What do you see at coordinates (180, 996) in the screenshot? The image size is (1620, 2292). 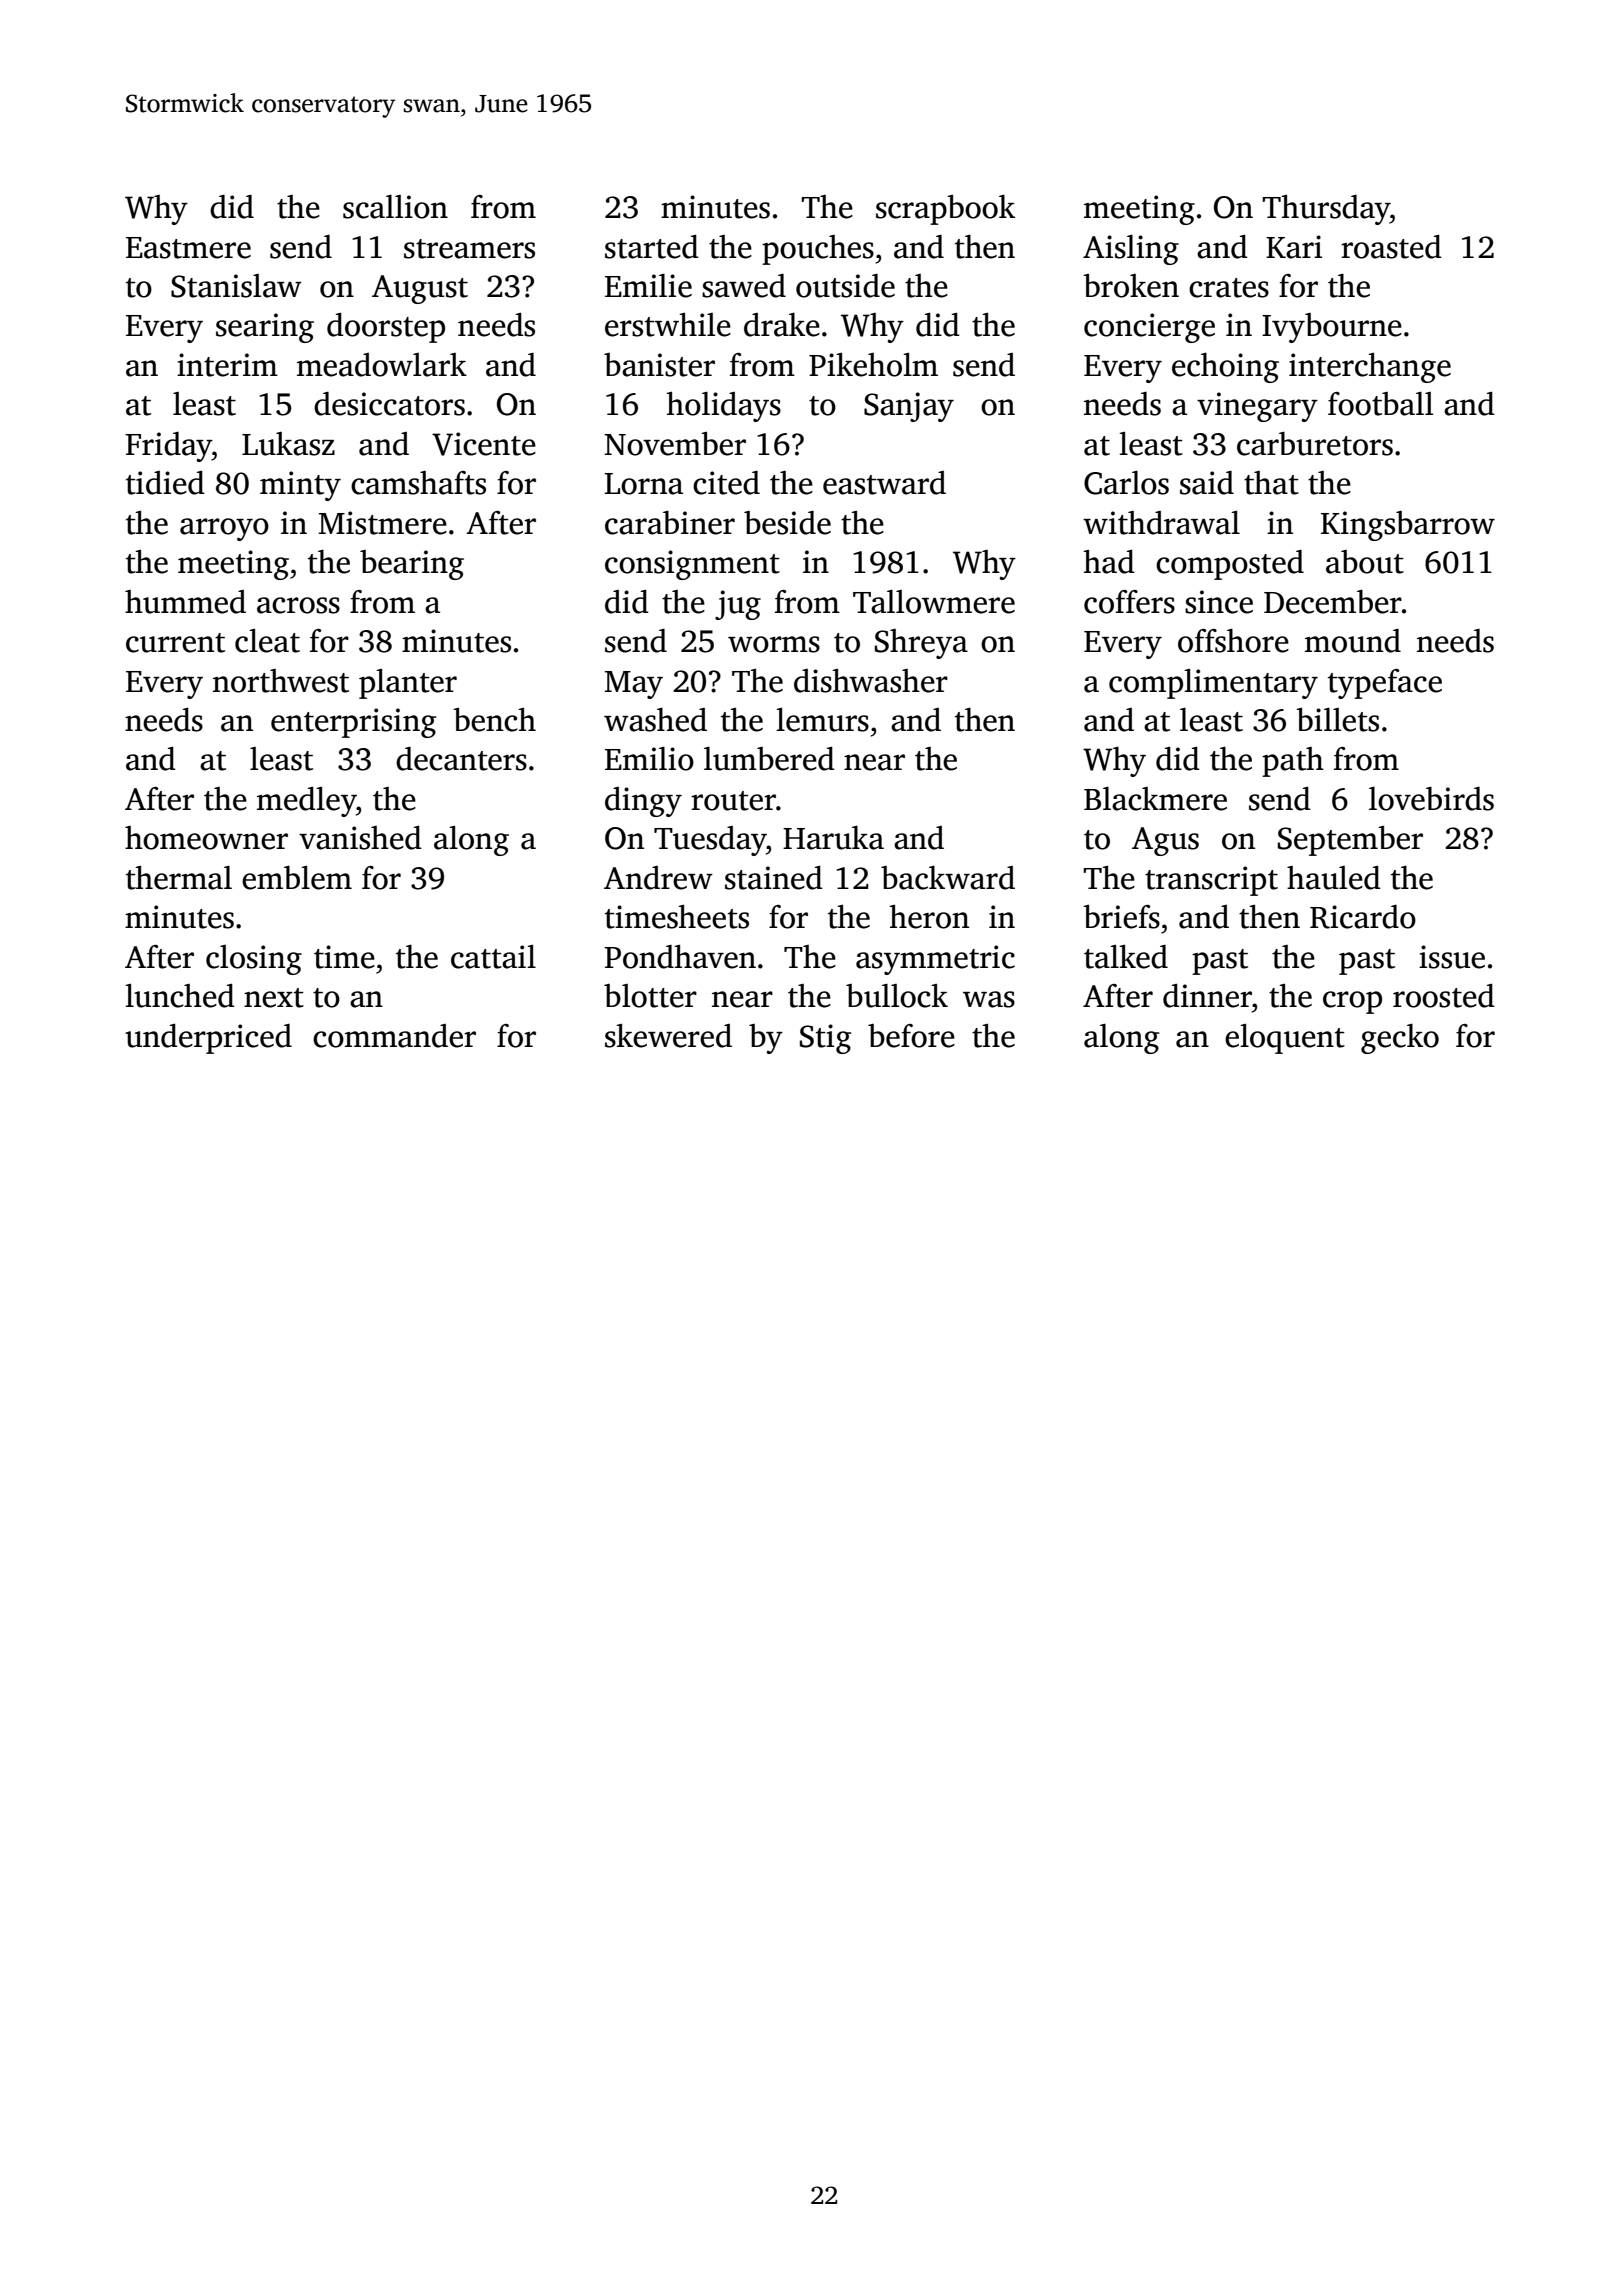 I see `lunched` at bounding box center [180, 996].
